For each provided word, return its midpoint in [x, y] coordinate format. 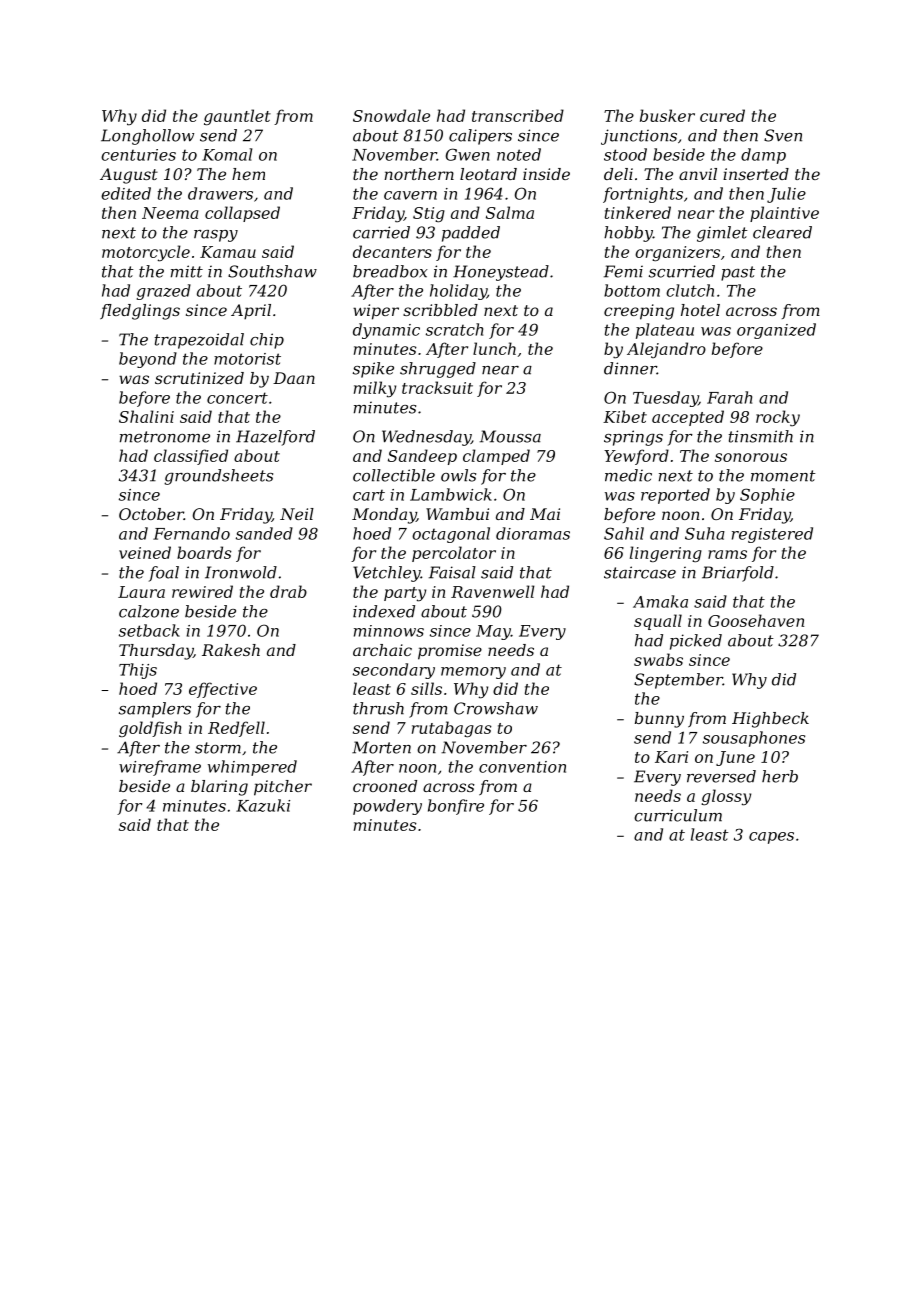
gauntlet [237, 117]
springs [633, 438]
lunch [494, 348]
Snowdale [391, 115]
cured [722, 115]
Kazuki [263, 805]
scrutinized [199, 378]
